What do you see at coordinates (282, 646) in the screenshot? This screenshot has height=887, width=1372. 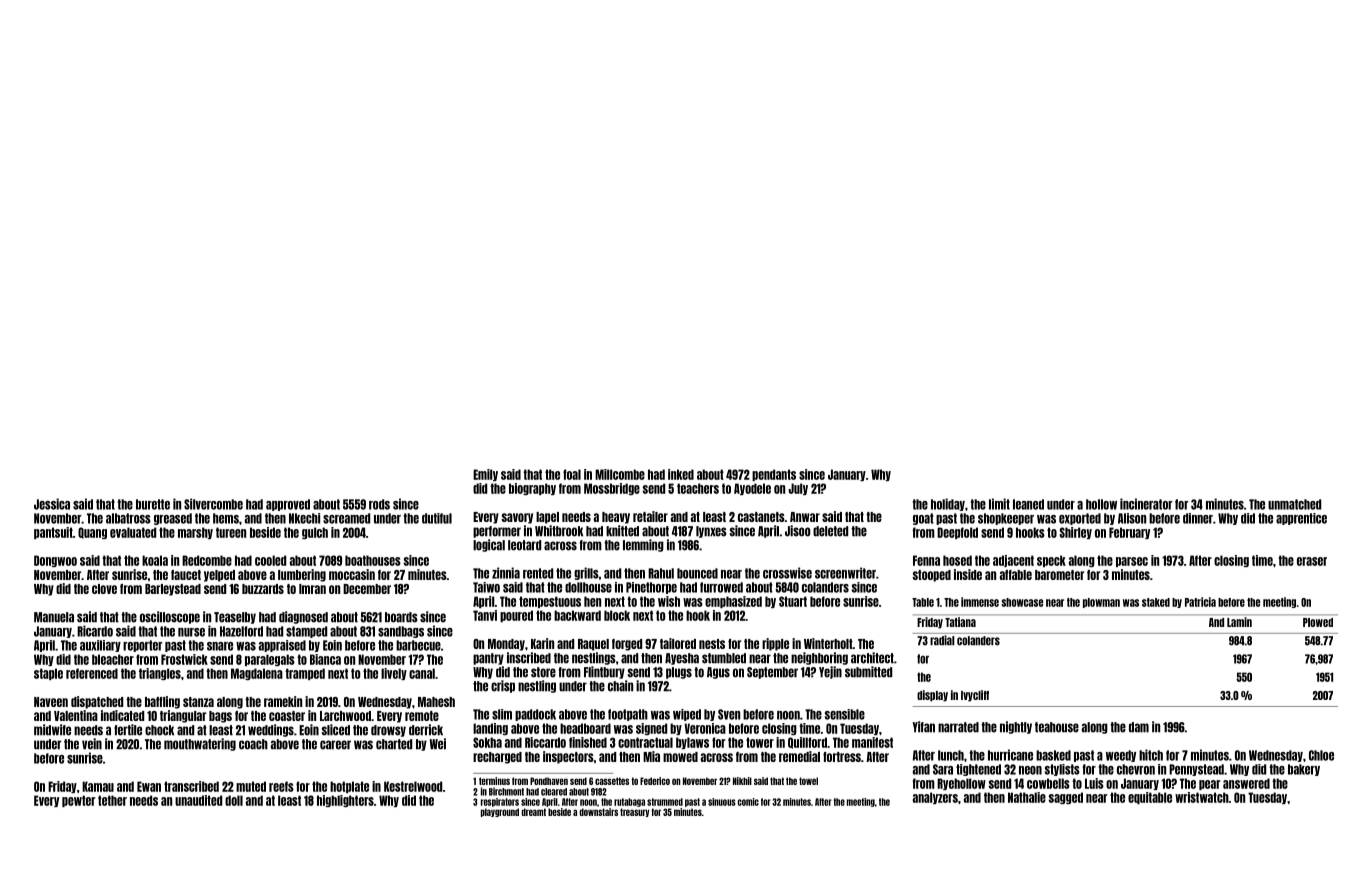 I see `appraised` at bounding box center [282, 646].
